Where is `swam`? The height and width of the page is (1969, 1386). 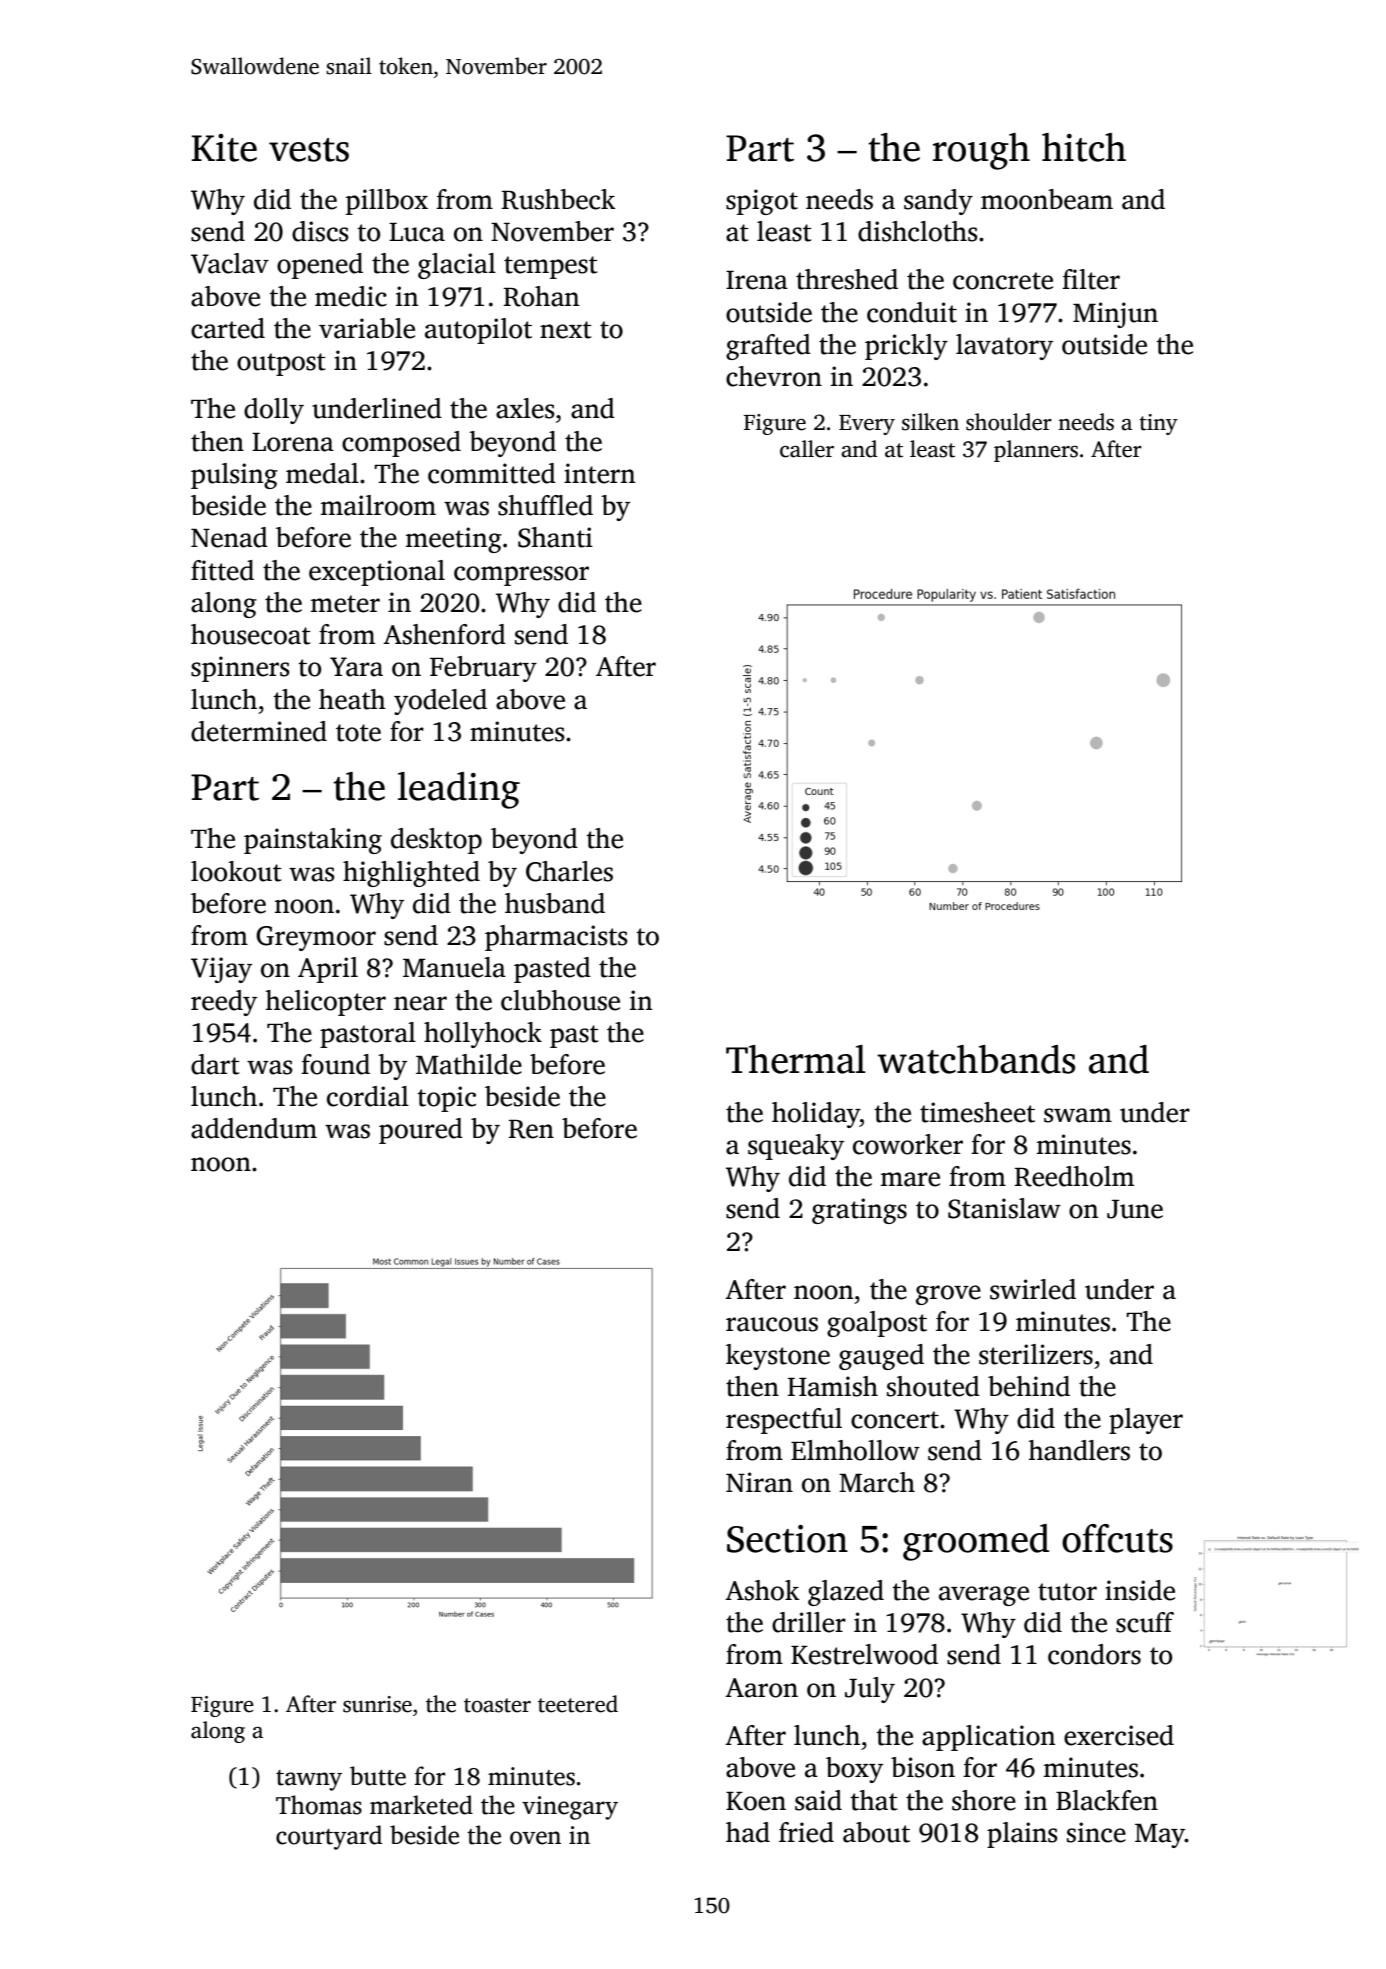 swam is located at coordinates (1078, 1115).
